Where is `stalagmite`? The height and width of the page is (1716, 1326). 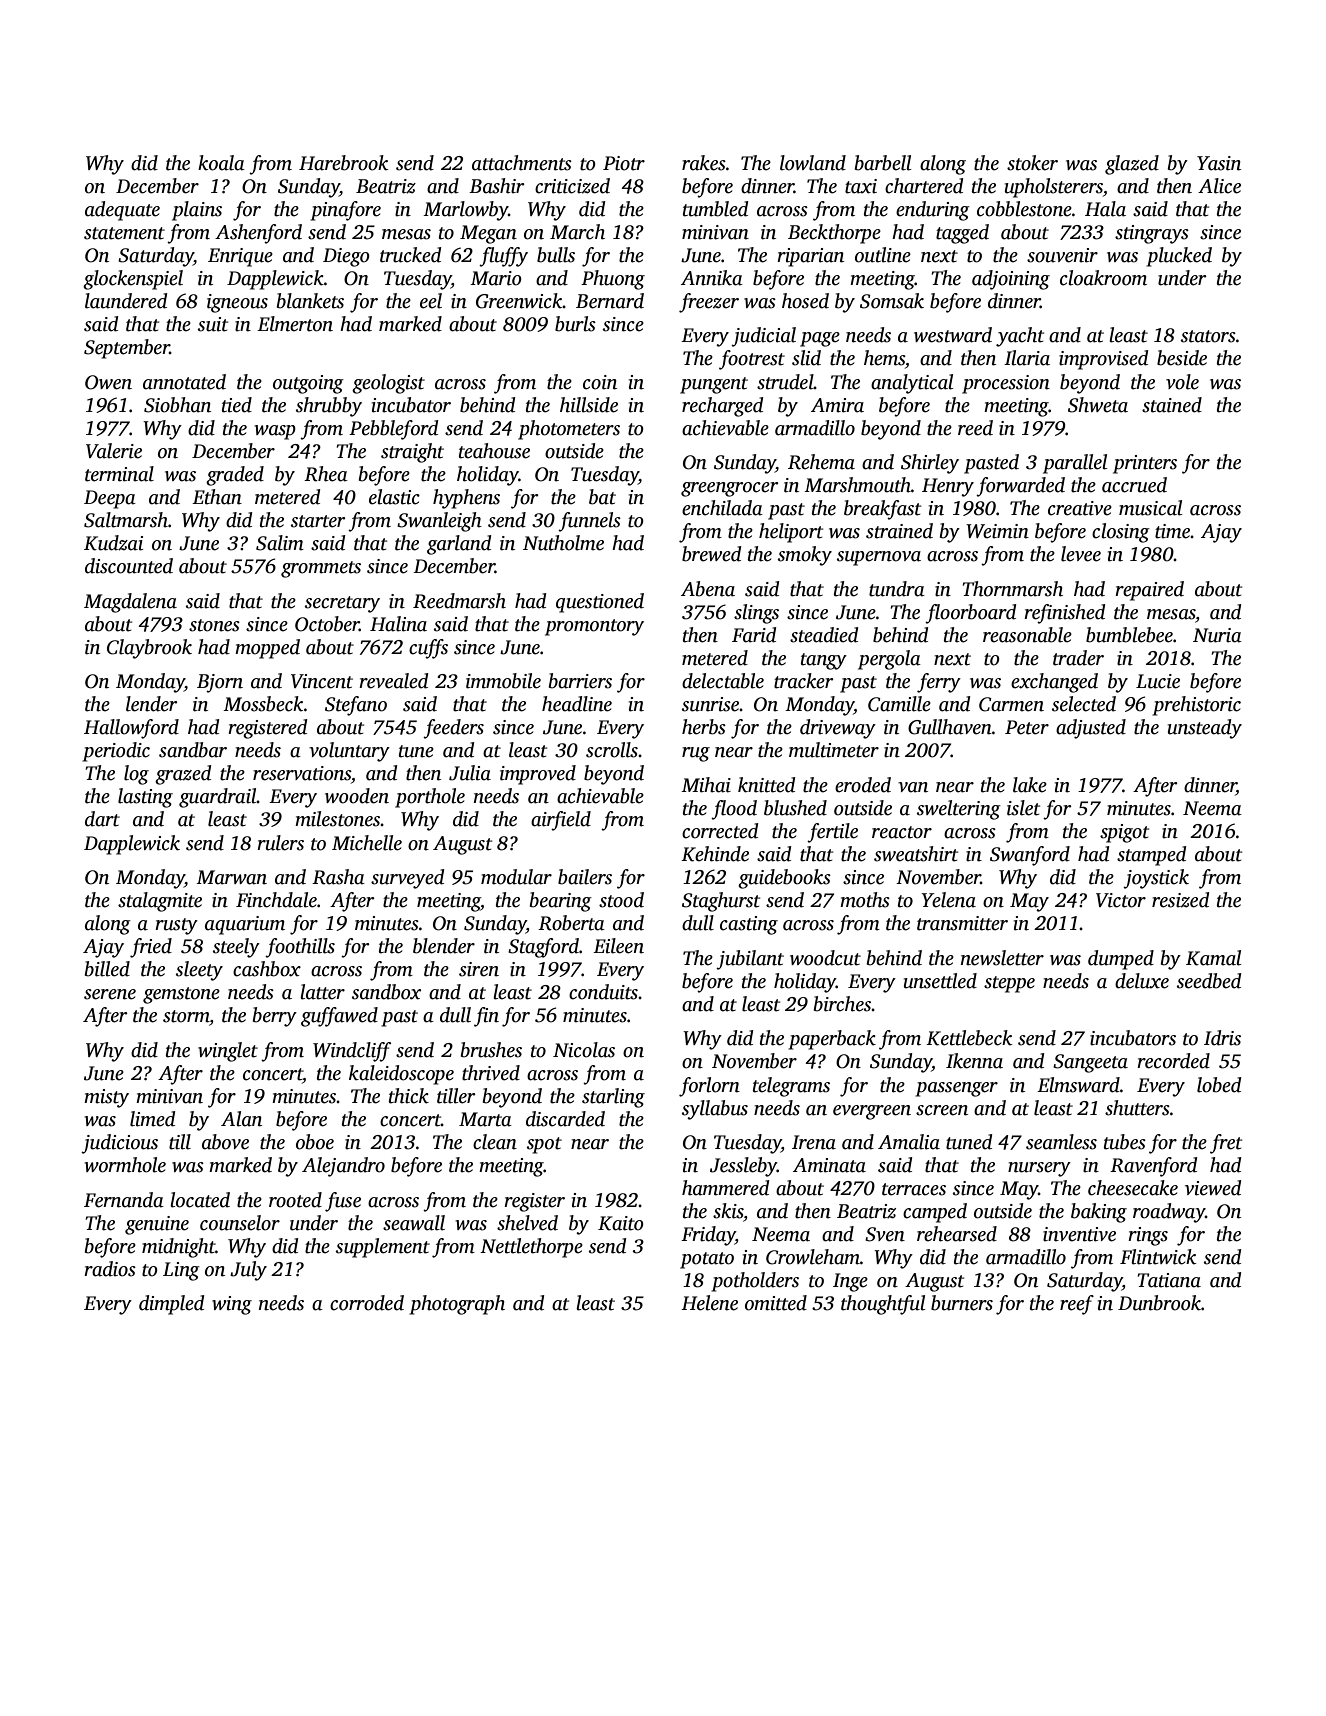
stalagmite is located at coordinates (160, 902).
